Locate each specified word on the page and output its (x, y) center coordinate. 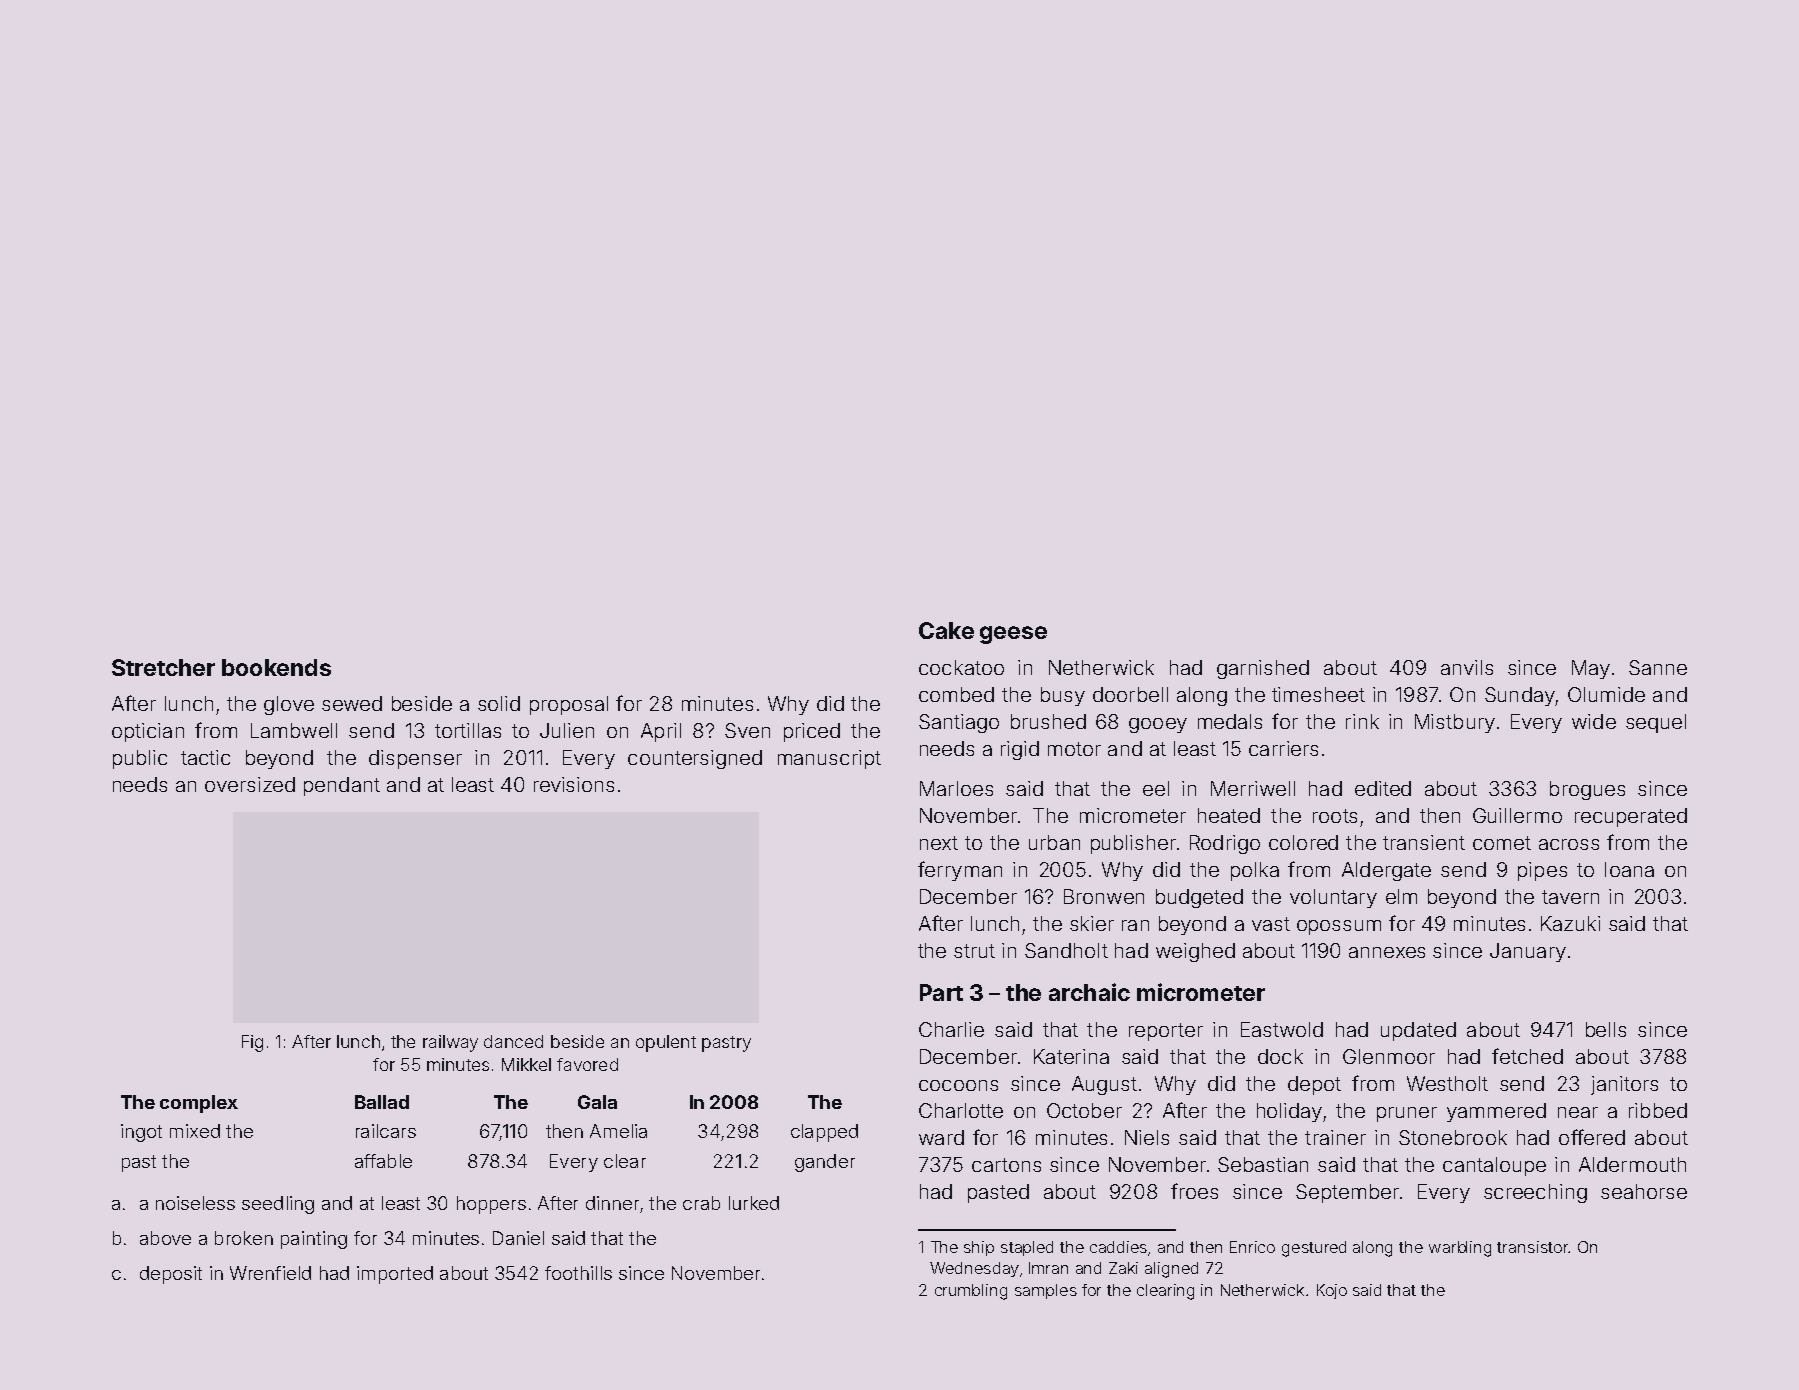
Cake (946, 630)
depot (1314, 1085)
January (1528, 952)
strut (974, 951)
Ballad (382, 1102)
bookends (276, 667)
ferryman (960, 871)
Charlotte (961, 1110)
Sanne (1658, 667)
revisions (574, 784)
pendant (342, 786)
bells (1606, 1029)
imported (395, 1275)
